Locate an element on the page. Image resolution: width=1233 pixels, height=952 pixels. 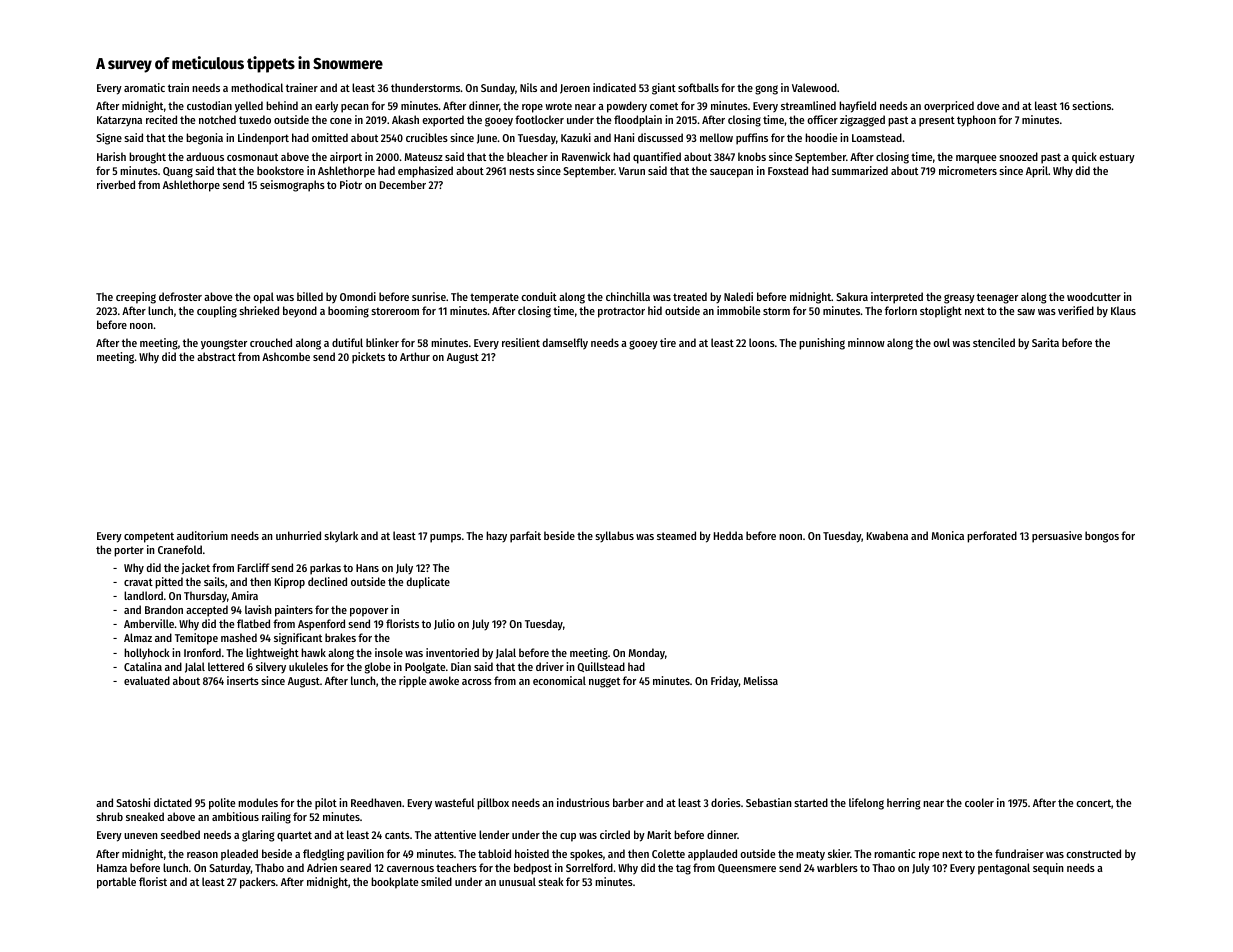
concert is located at coordinates (1093, 803).
